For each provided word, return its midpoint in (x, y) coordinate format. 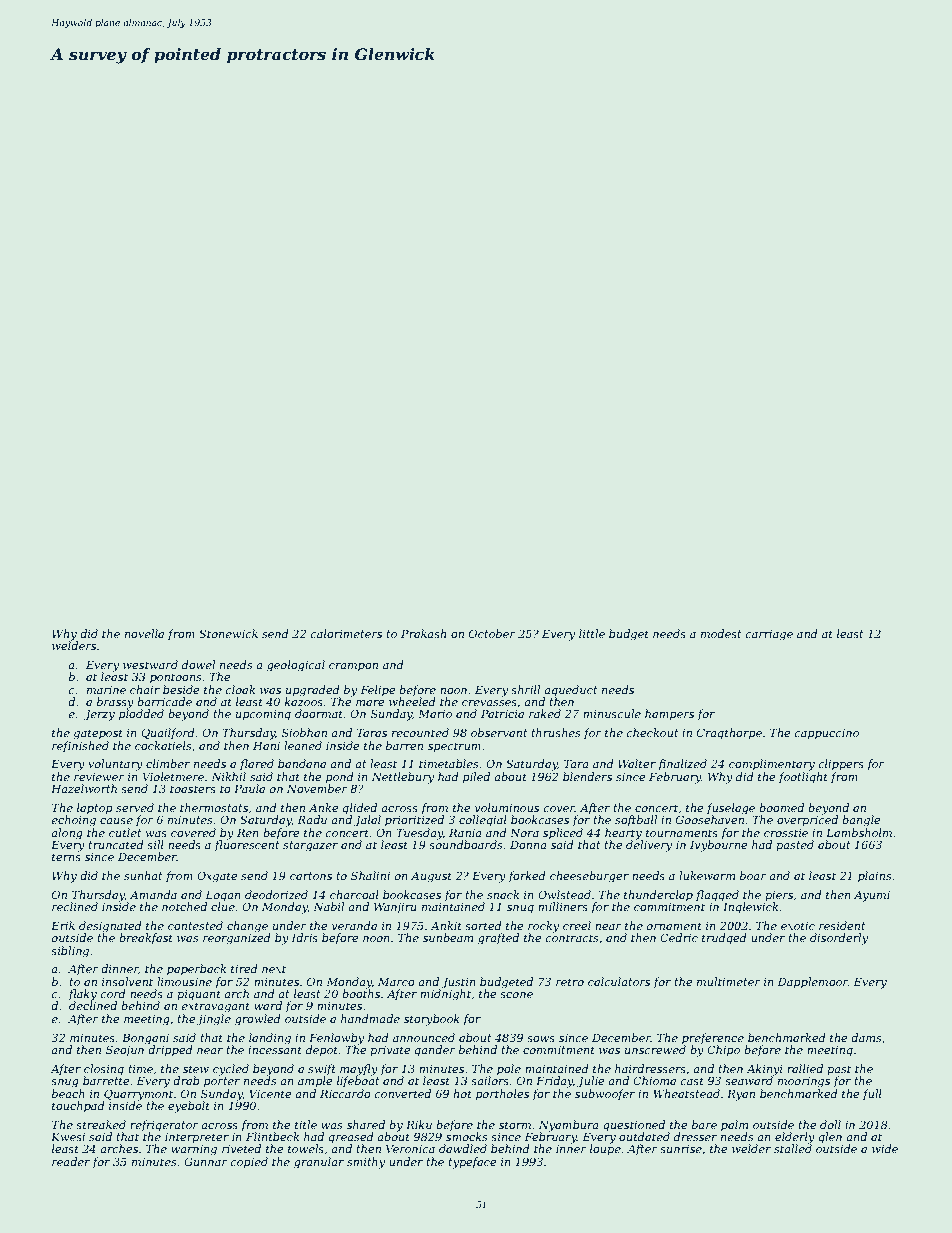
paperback (196, 970)
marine (106, 690)
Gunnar (206, 1161)
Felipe (377, 691)
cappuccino (827, 734)
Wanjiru (395, 908)
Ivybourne (718, 846)
